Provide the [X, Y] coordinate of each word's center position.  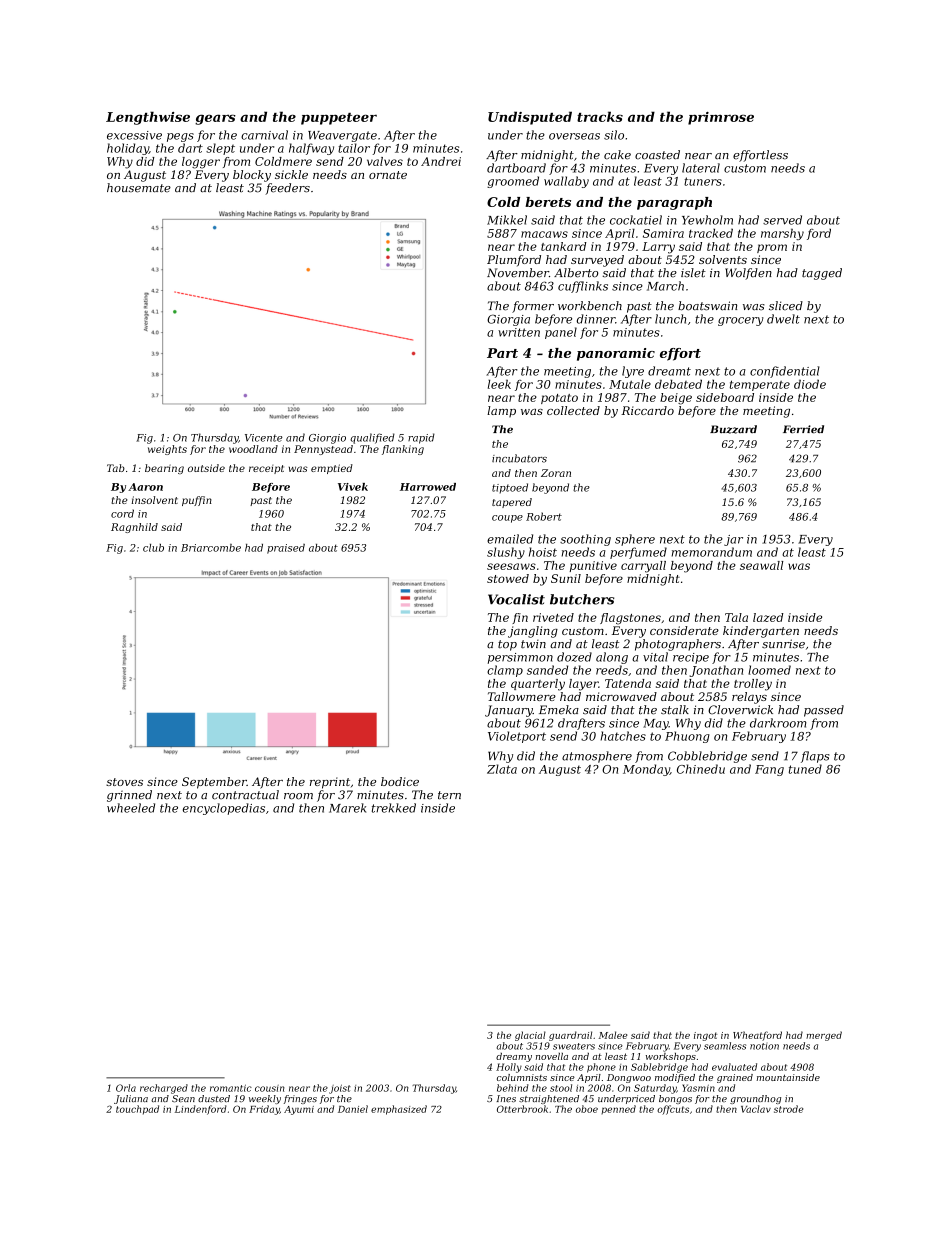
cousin [270, 1088]
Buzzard [733, 429]
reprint [330, 783]
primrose [721, 118]
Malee [613, 1035]
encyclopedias [224, 809]
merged [824, 1036]
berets [548, 202]
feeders [287, 189]
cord [122, 513]
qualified [372, 438]
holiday [128, 149]
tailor [354, 148]
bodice [400, 781]
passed [824, 711]
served [782, 220]
